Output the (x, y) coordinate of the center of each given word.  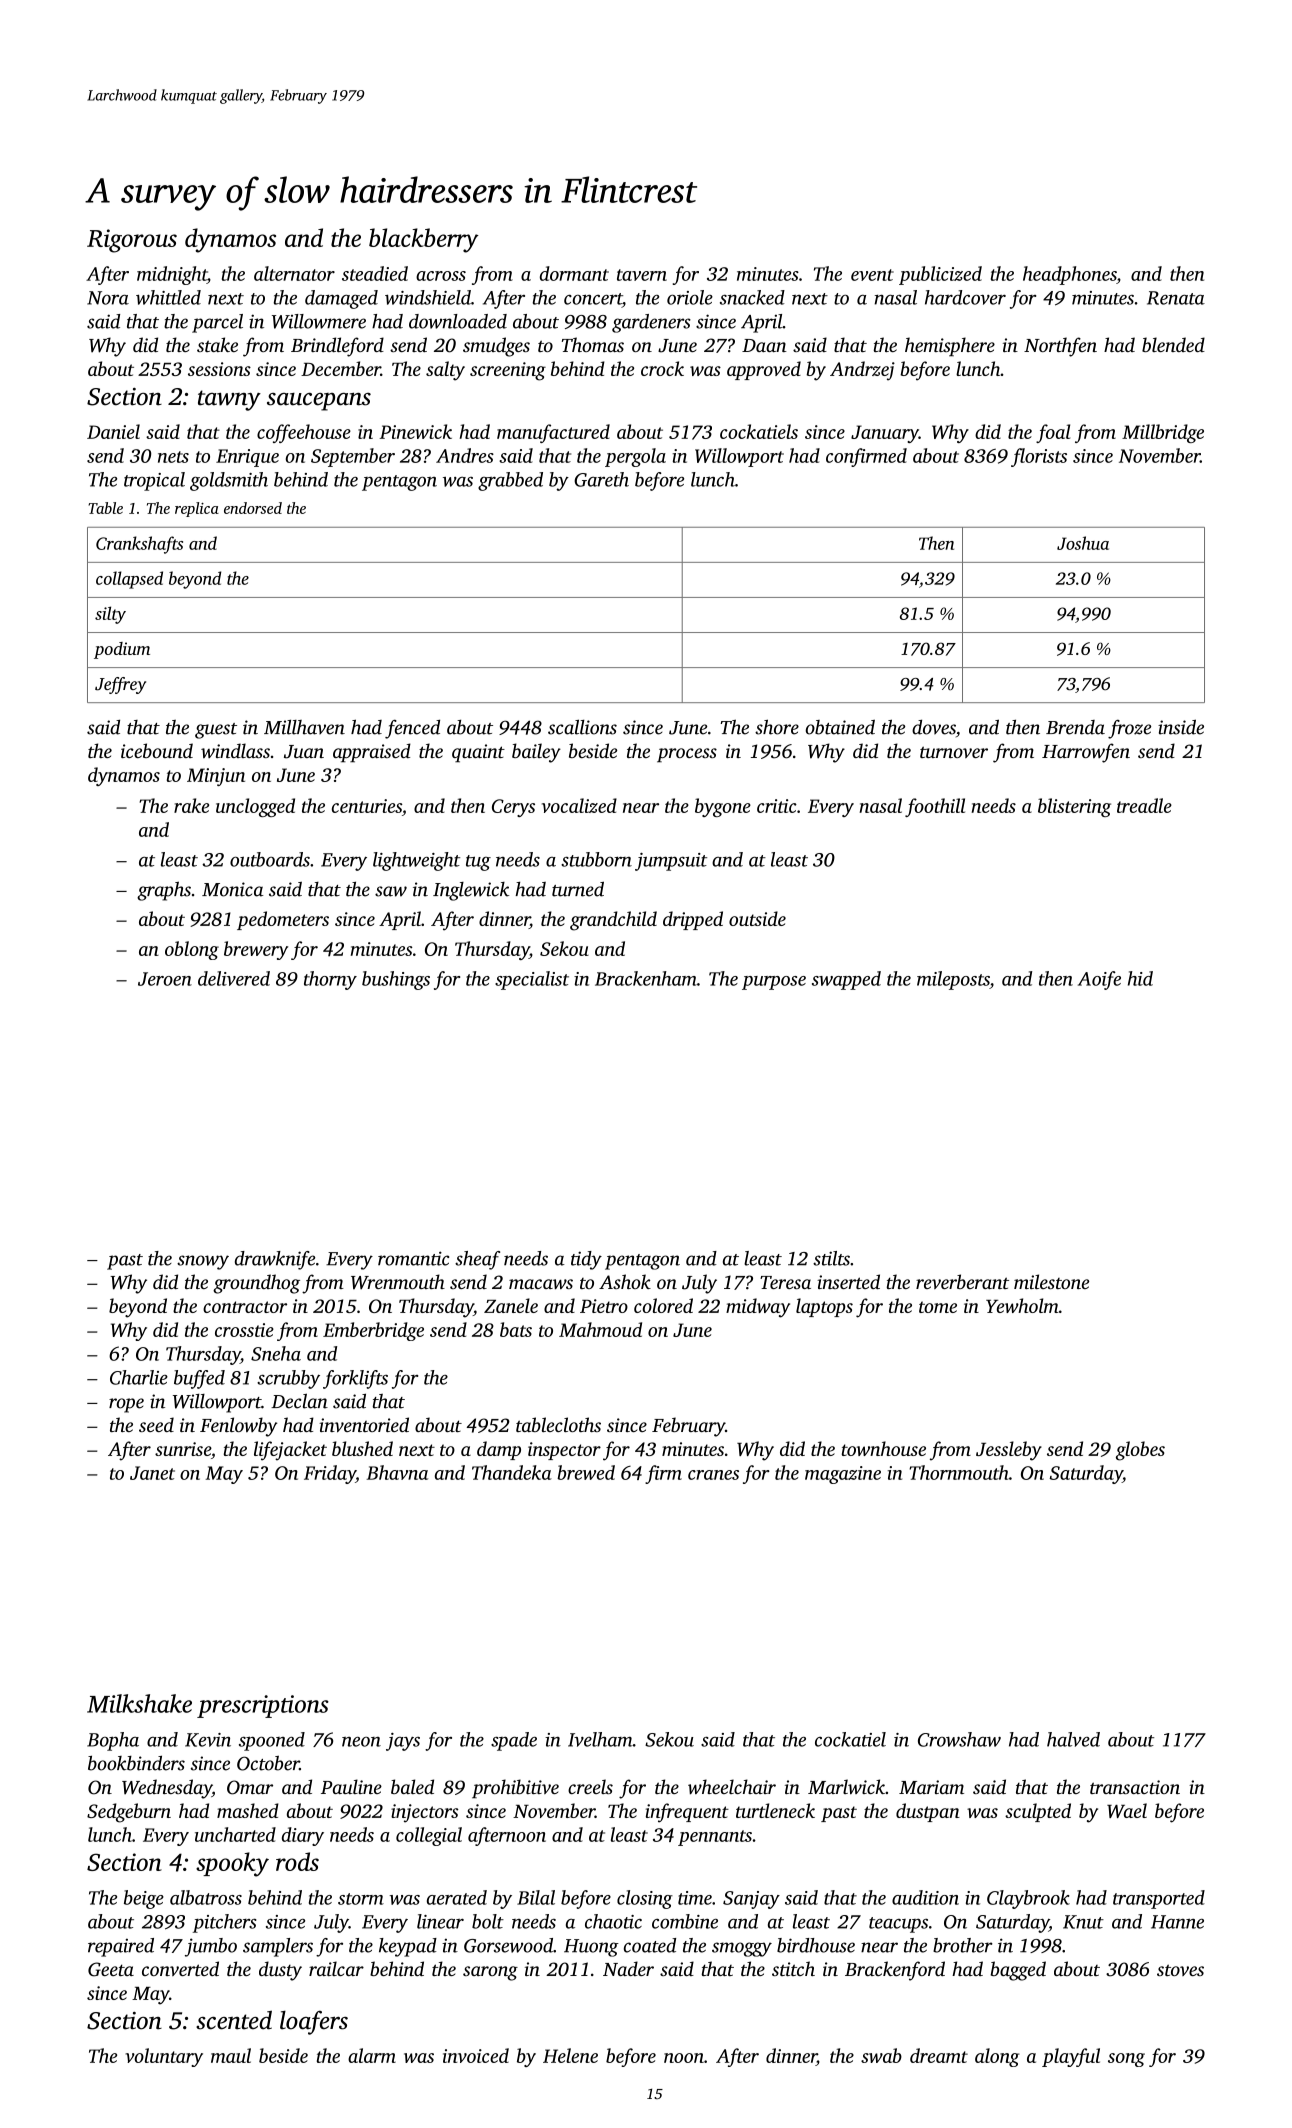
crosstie (244, 1330)
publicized (940, 275)
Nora (108, 298)
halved (1073, 1739)
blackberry (424, 240)
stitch (793, 1968)
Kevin (208, 1740)
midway (758, 1308)
